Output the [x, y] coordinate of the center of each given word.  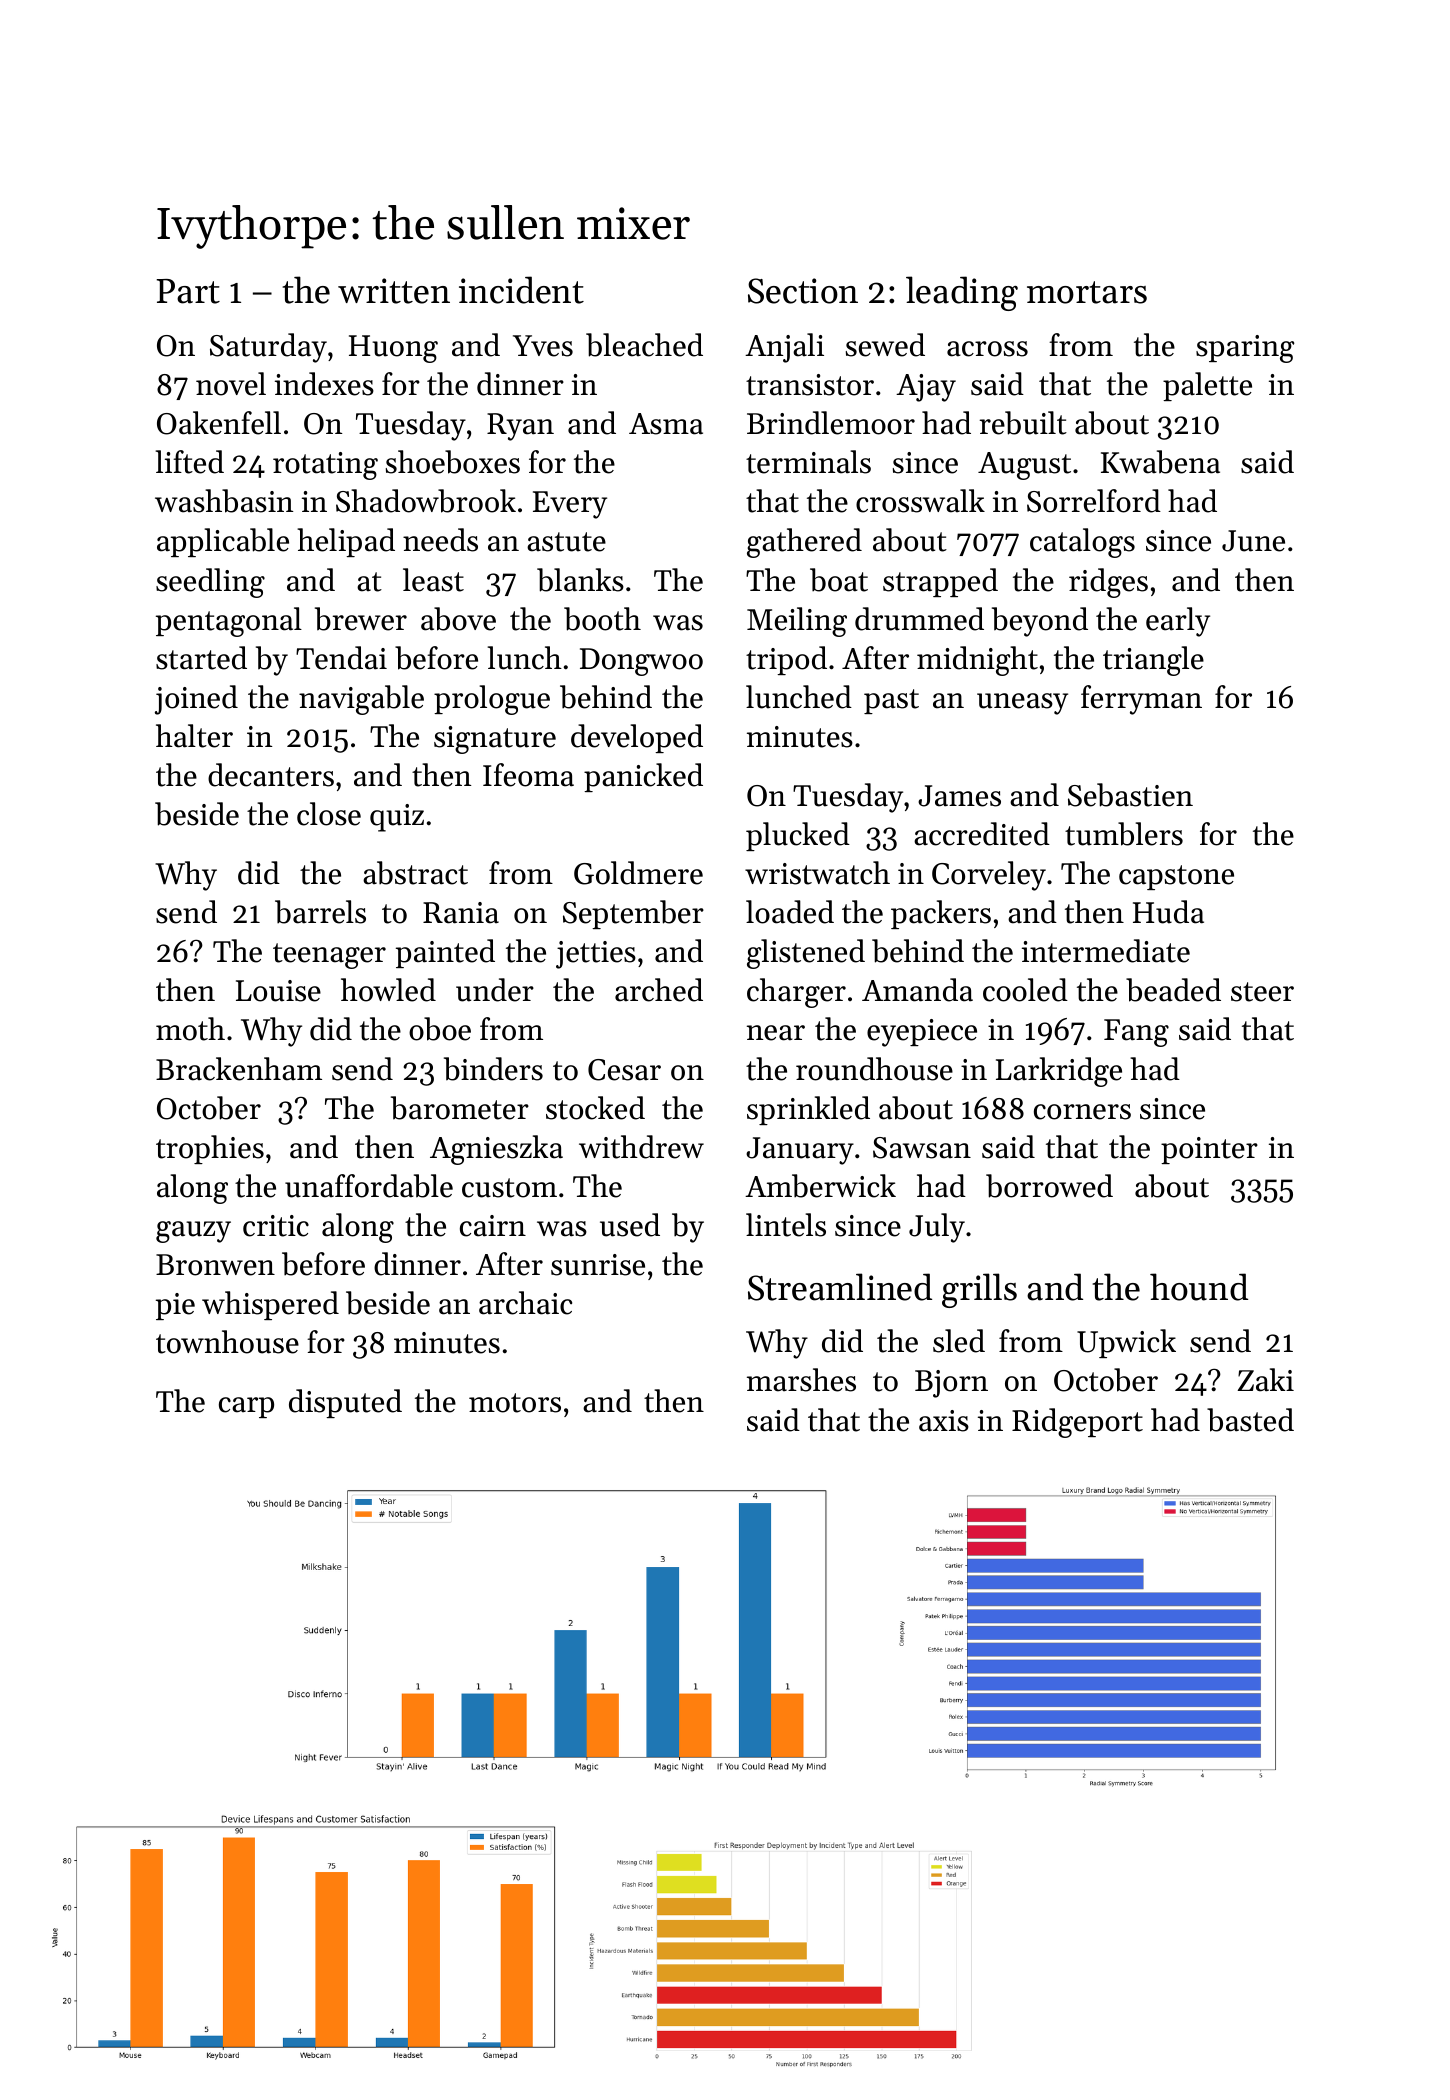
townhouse [227, 1342]
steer [1262, 992]
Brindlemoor [831, 423]
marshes [801, 1380]
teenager [329, 956]
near [776, 1033]
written [394, 291]
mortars [1087, 292]
